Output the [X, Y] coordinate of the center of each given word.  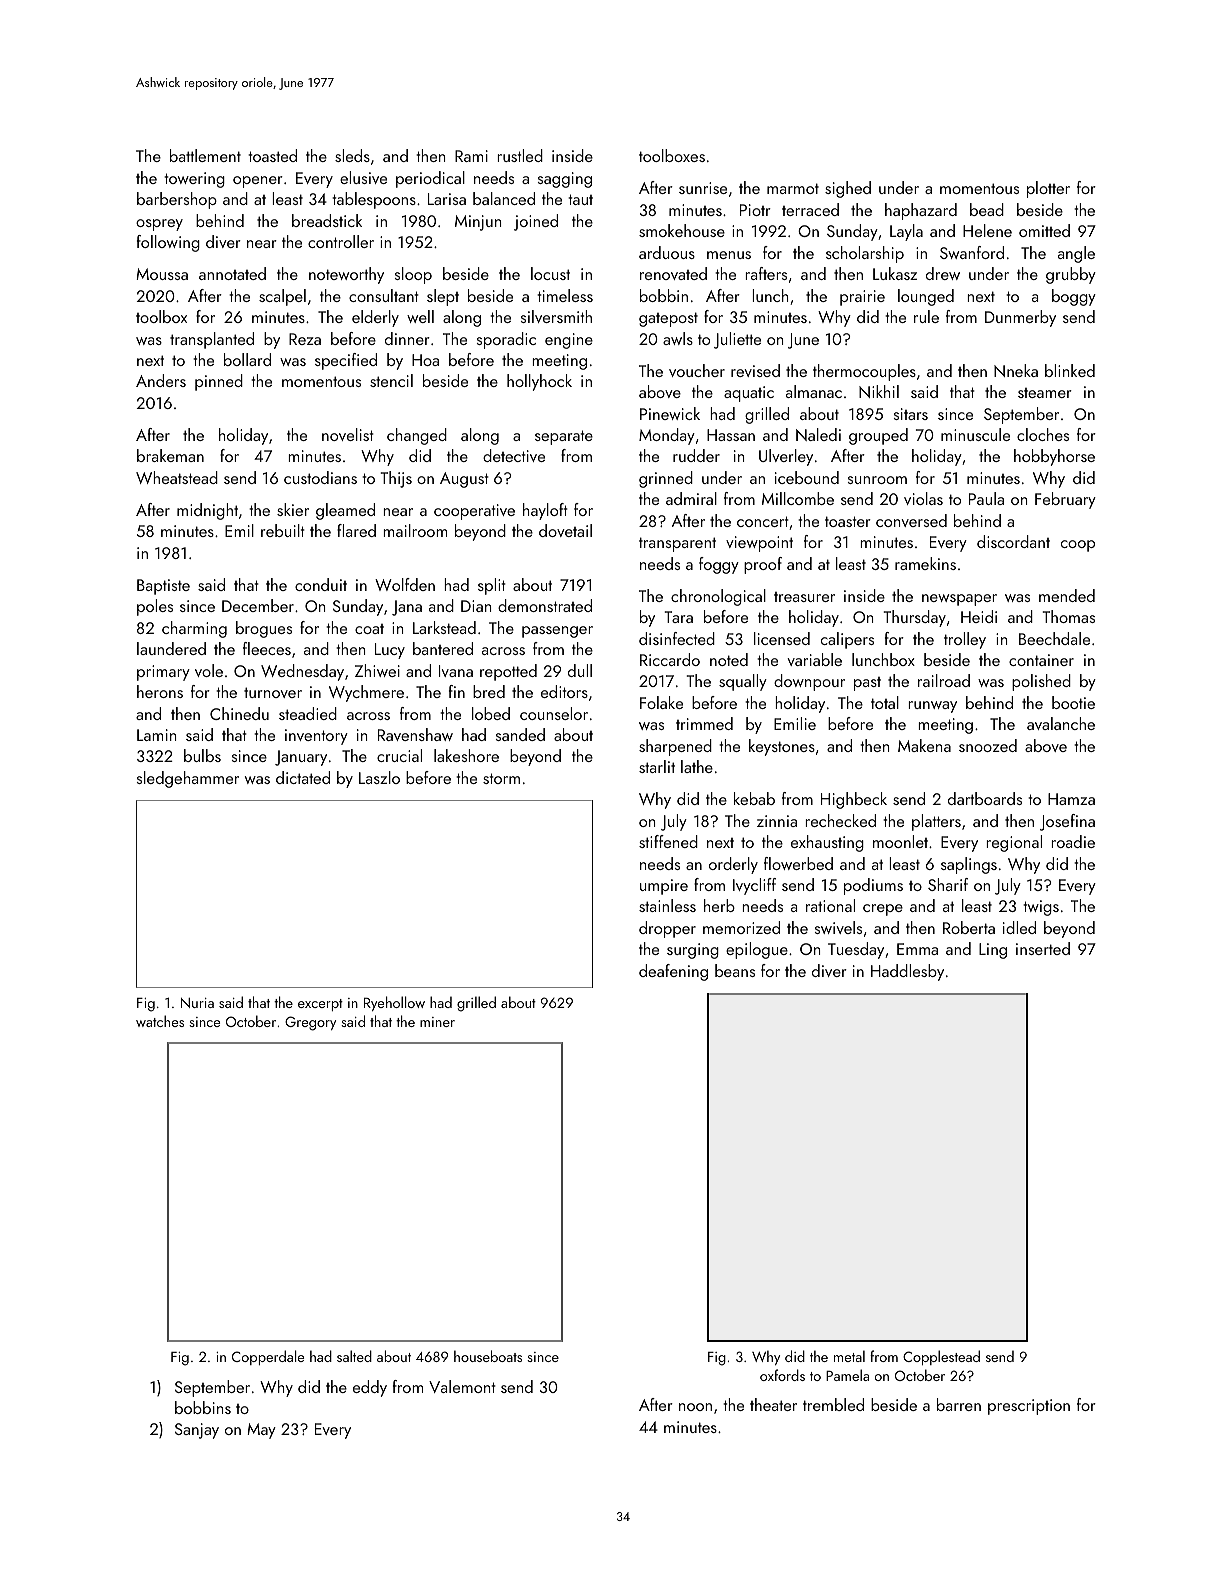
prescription [1029, 1407]
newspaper [959, 600]
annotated [232, 273]
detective [514, 455]
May [261, 1431]
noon [695, 1407]
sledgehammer [188, 779]
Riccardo [670, 659]
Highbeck [854, 800]
